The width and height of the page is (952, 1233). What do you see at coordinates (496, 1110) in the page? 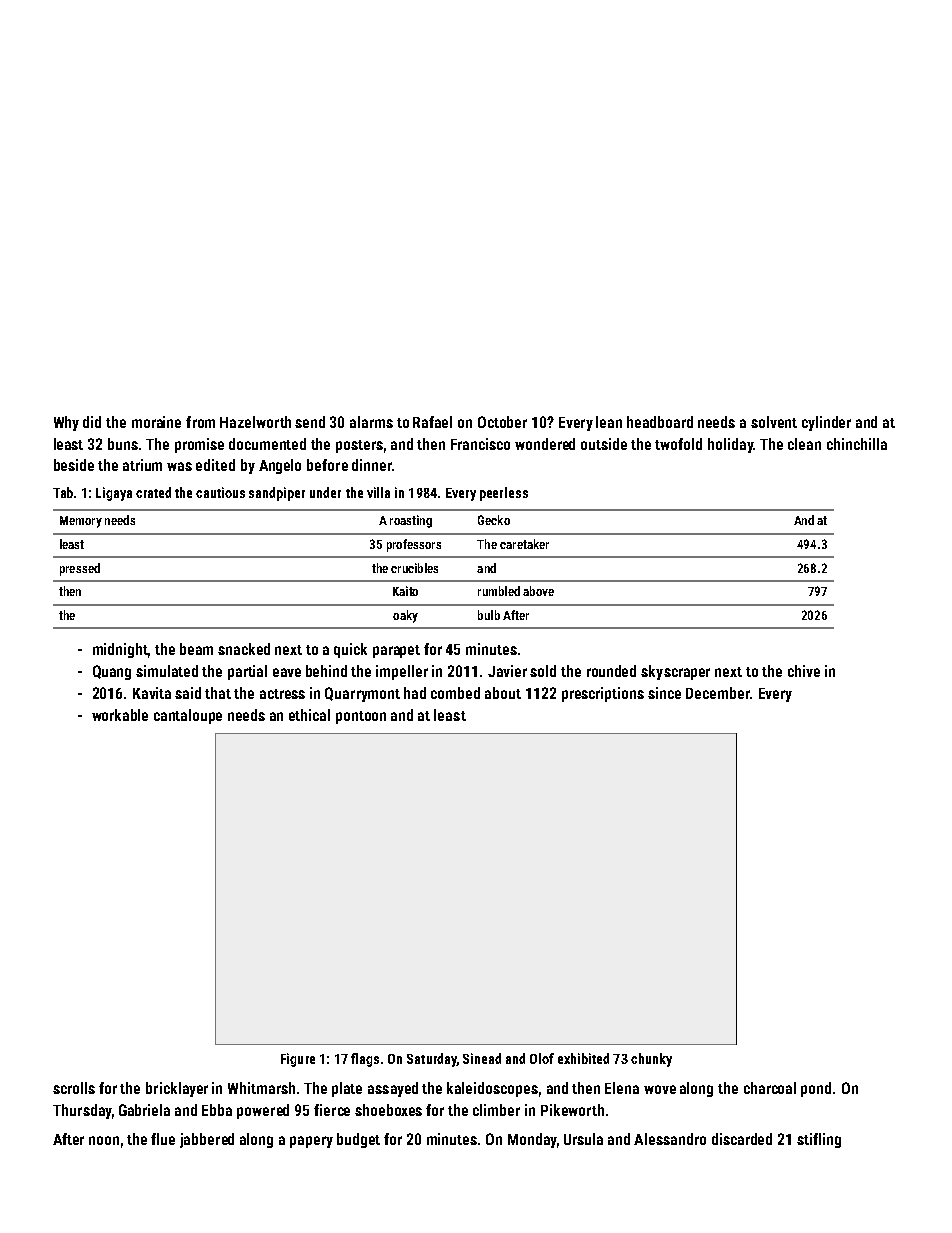
I see `climber` at bounding box center [496, 1110].
